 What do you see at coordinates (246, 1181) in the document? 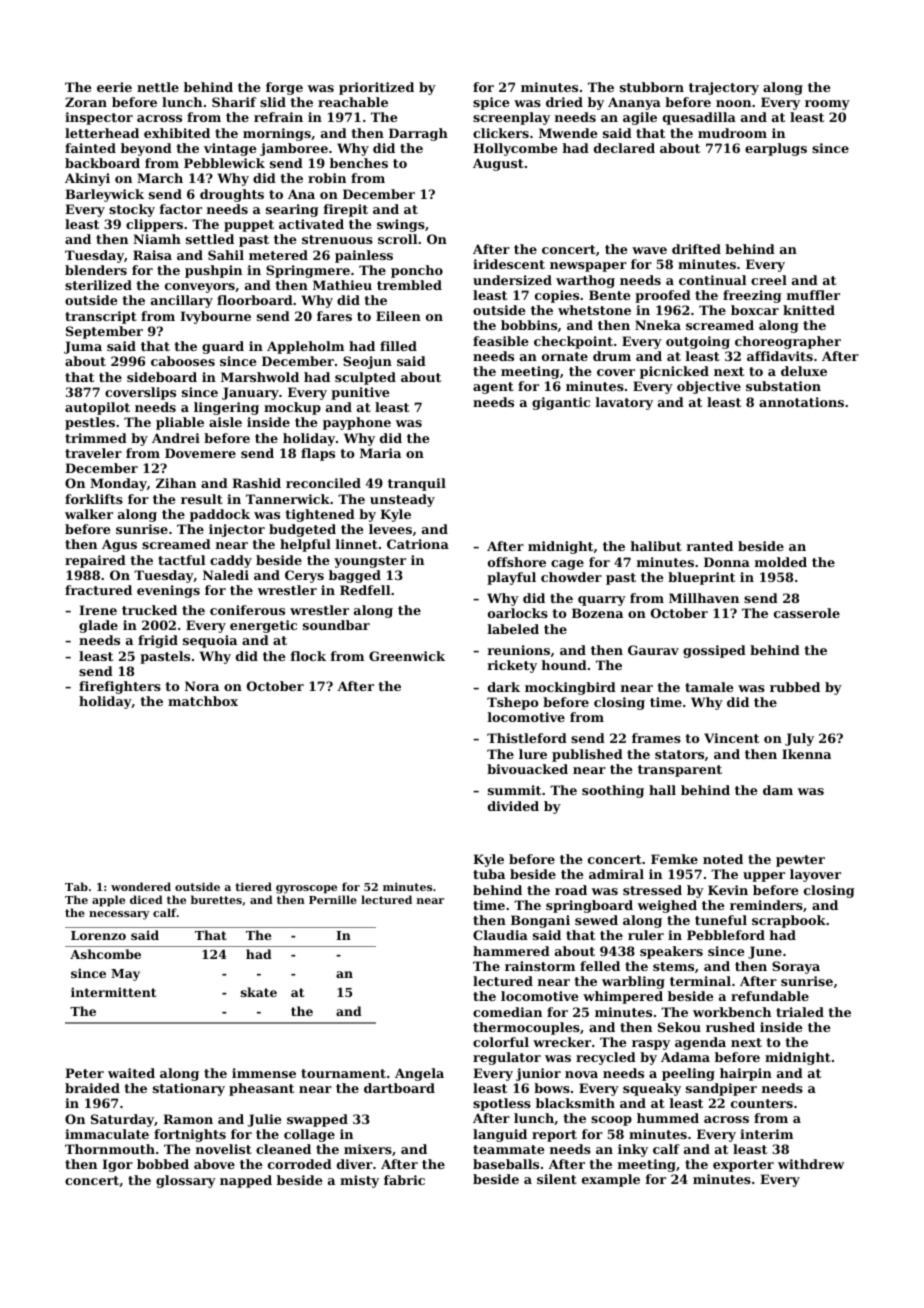
I see `napped` at bounding box center [246, 1181].
